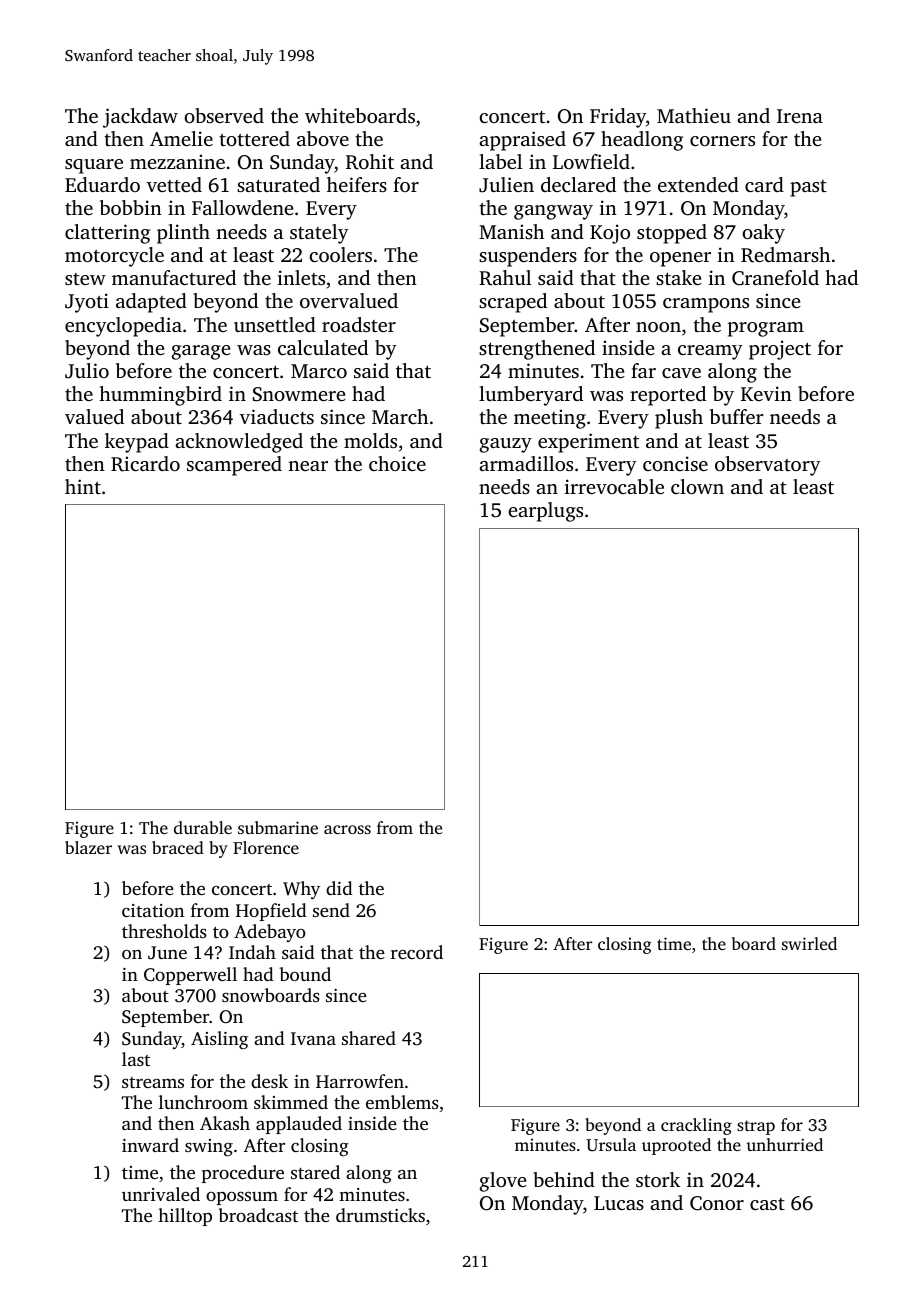  What do you see at coordinates (370, 162) in the document?
I see `Rohit` at bounding box center [370, 162].
